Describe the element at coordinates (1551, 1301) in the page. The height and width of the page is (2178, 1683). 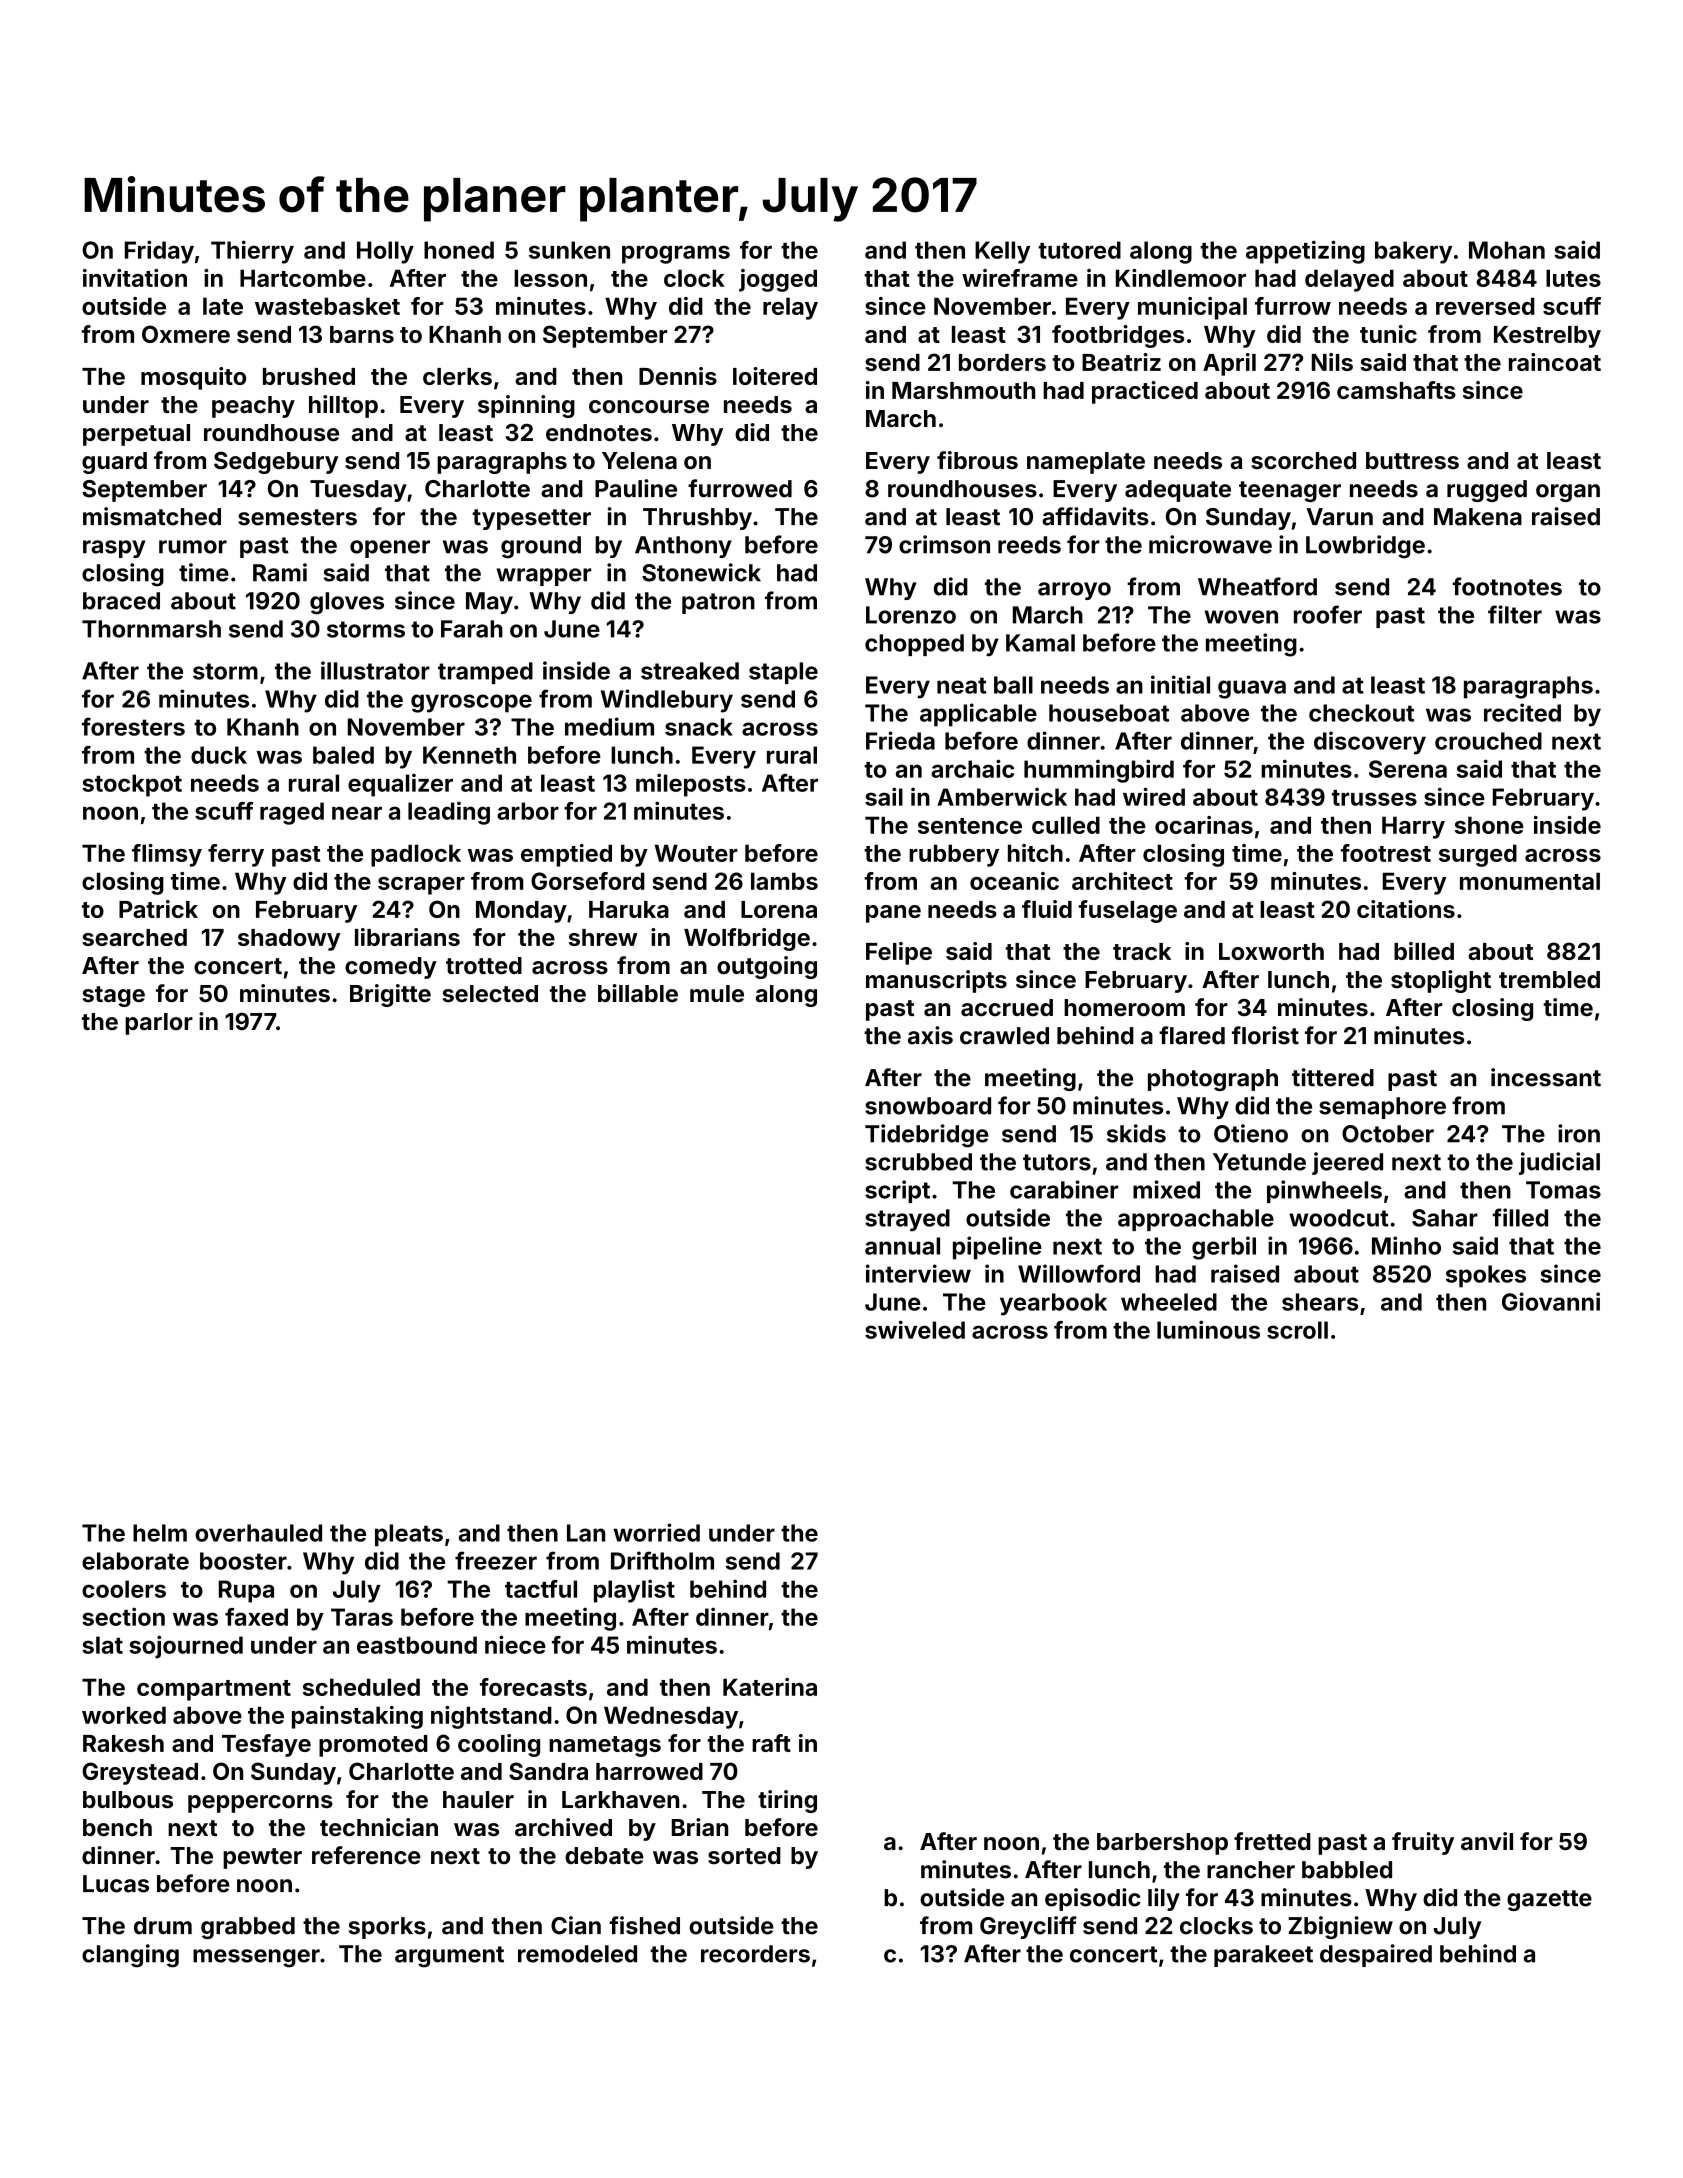
I see `Giovanni` at that location.
